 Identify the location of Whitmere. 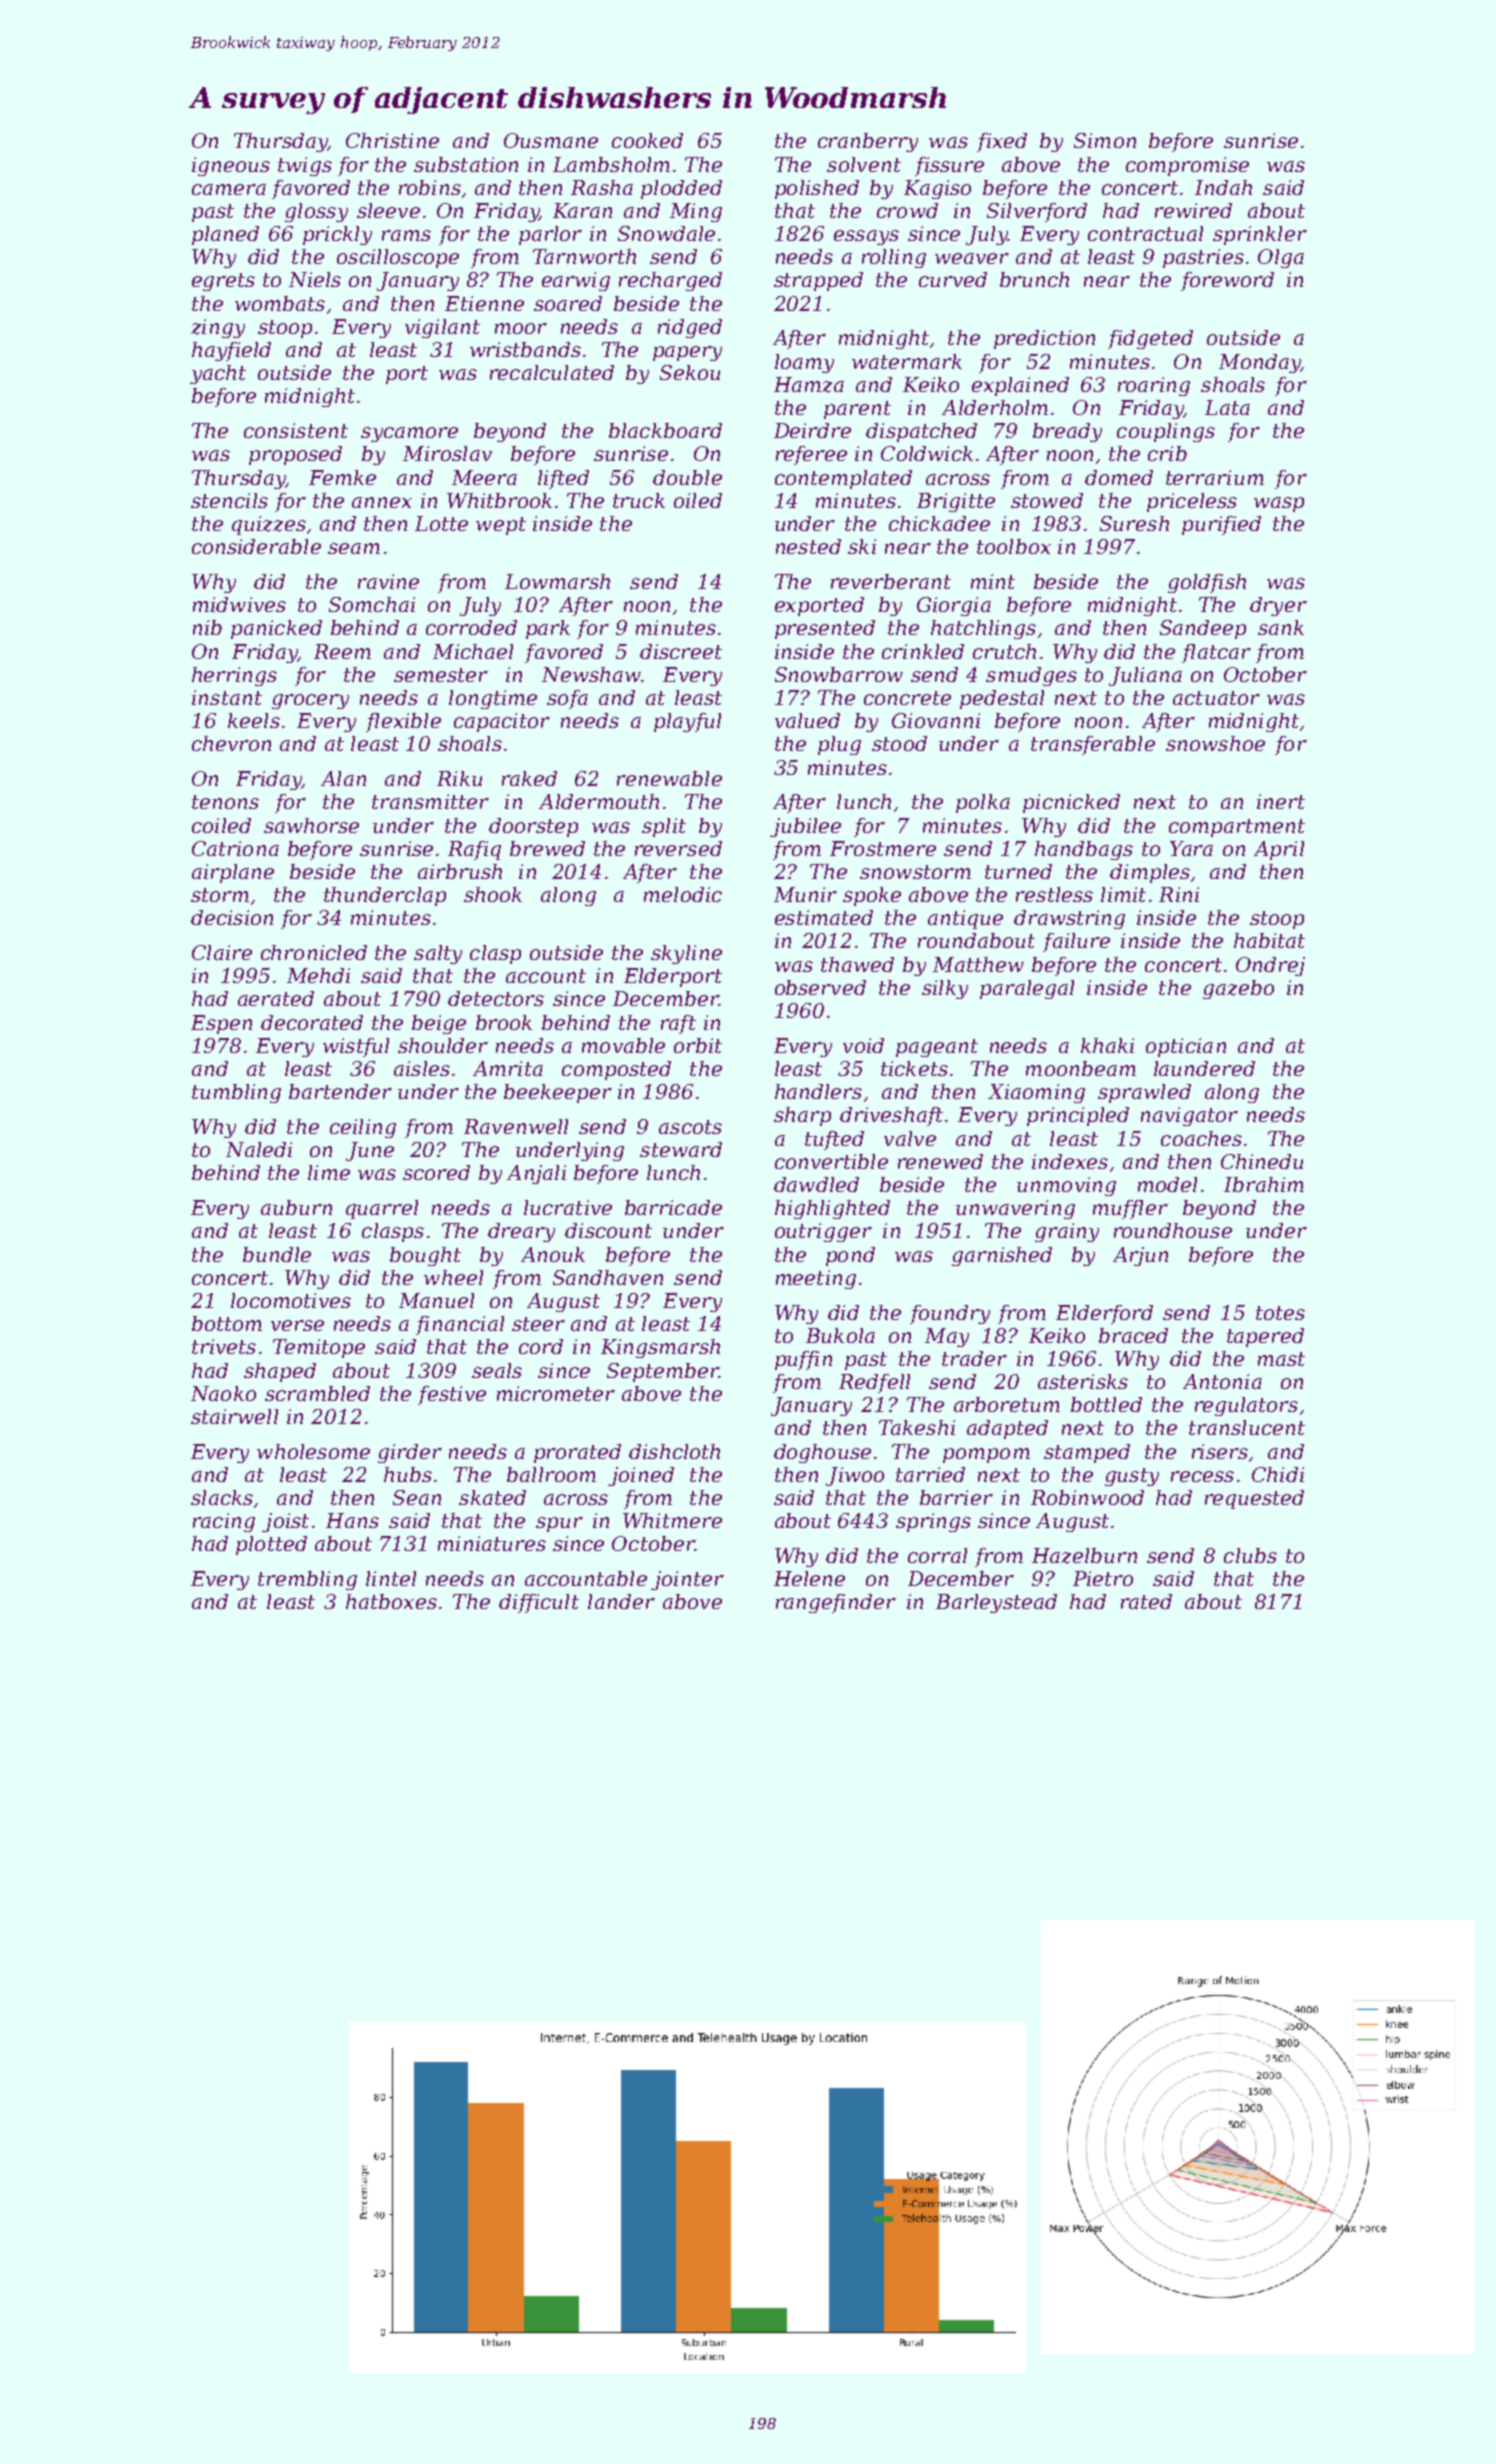
(672, 1520).
